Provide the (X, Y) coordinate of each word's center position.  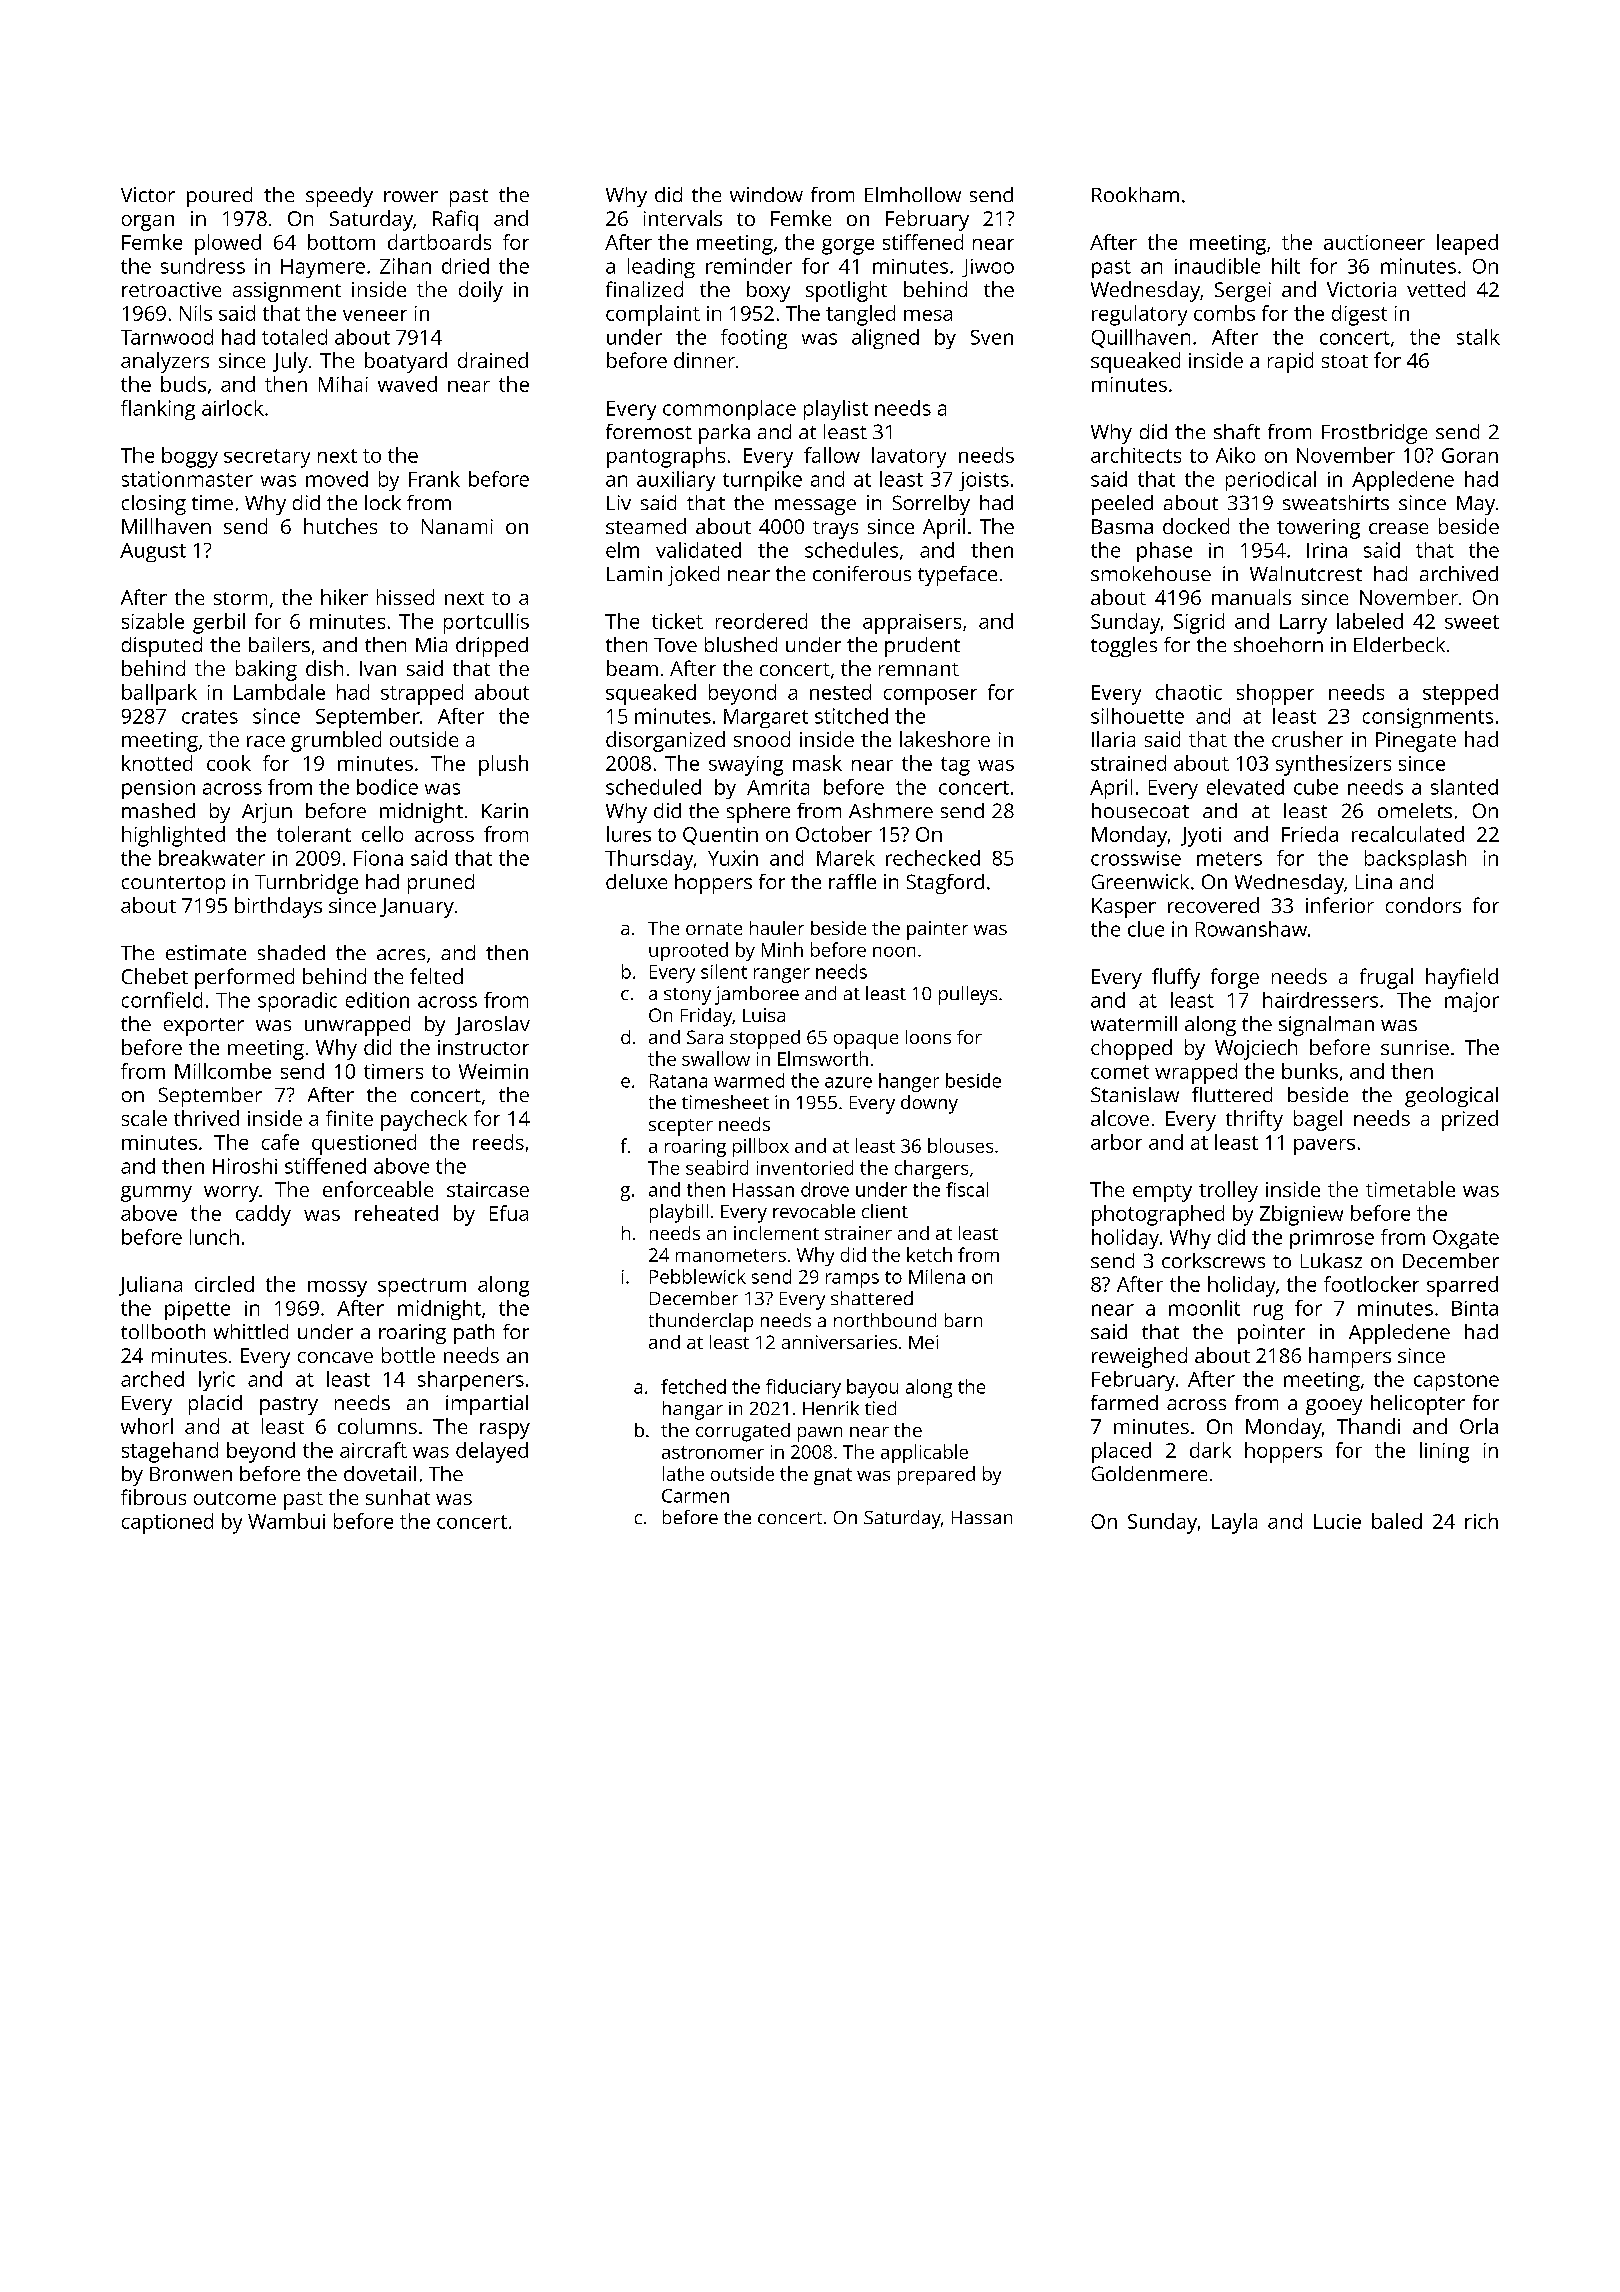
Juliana (150, 1286)
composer (930, 697)
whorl (147, 1426)
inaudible (1217, 266)
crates (210, 717)
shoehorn (1278, 644)
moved (337, 479)
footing (754, 339)
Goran (1470, 455)
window (766, 194)
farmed (1124, 1402)
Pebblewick (698, 1276)
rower (411, 196)
